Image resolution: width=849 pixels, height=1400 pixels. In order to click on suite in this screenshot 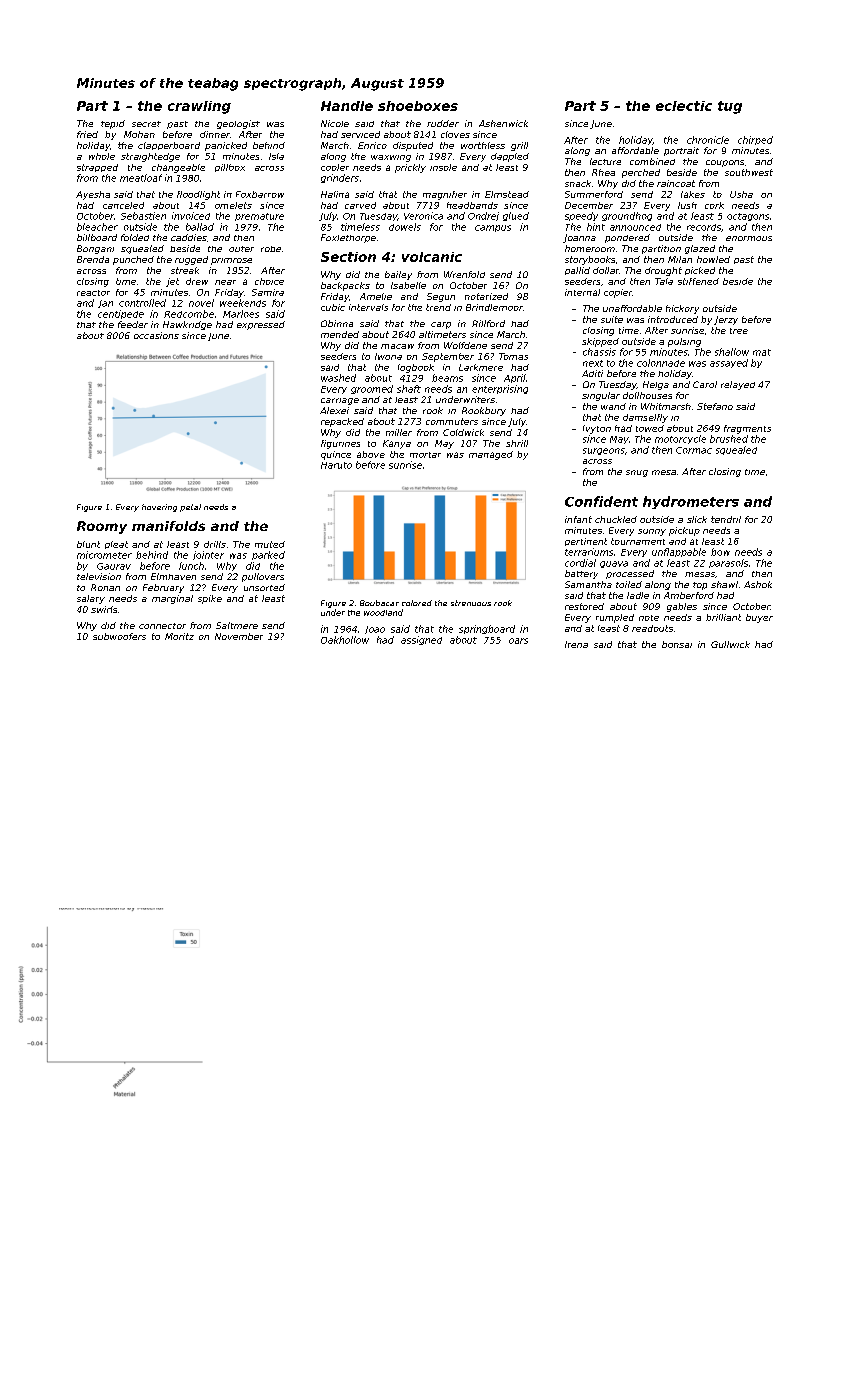, I will do `click(612, 319)`.
